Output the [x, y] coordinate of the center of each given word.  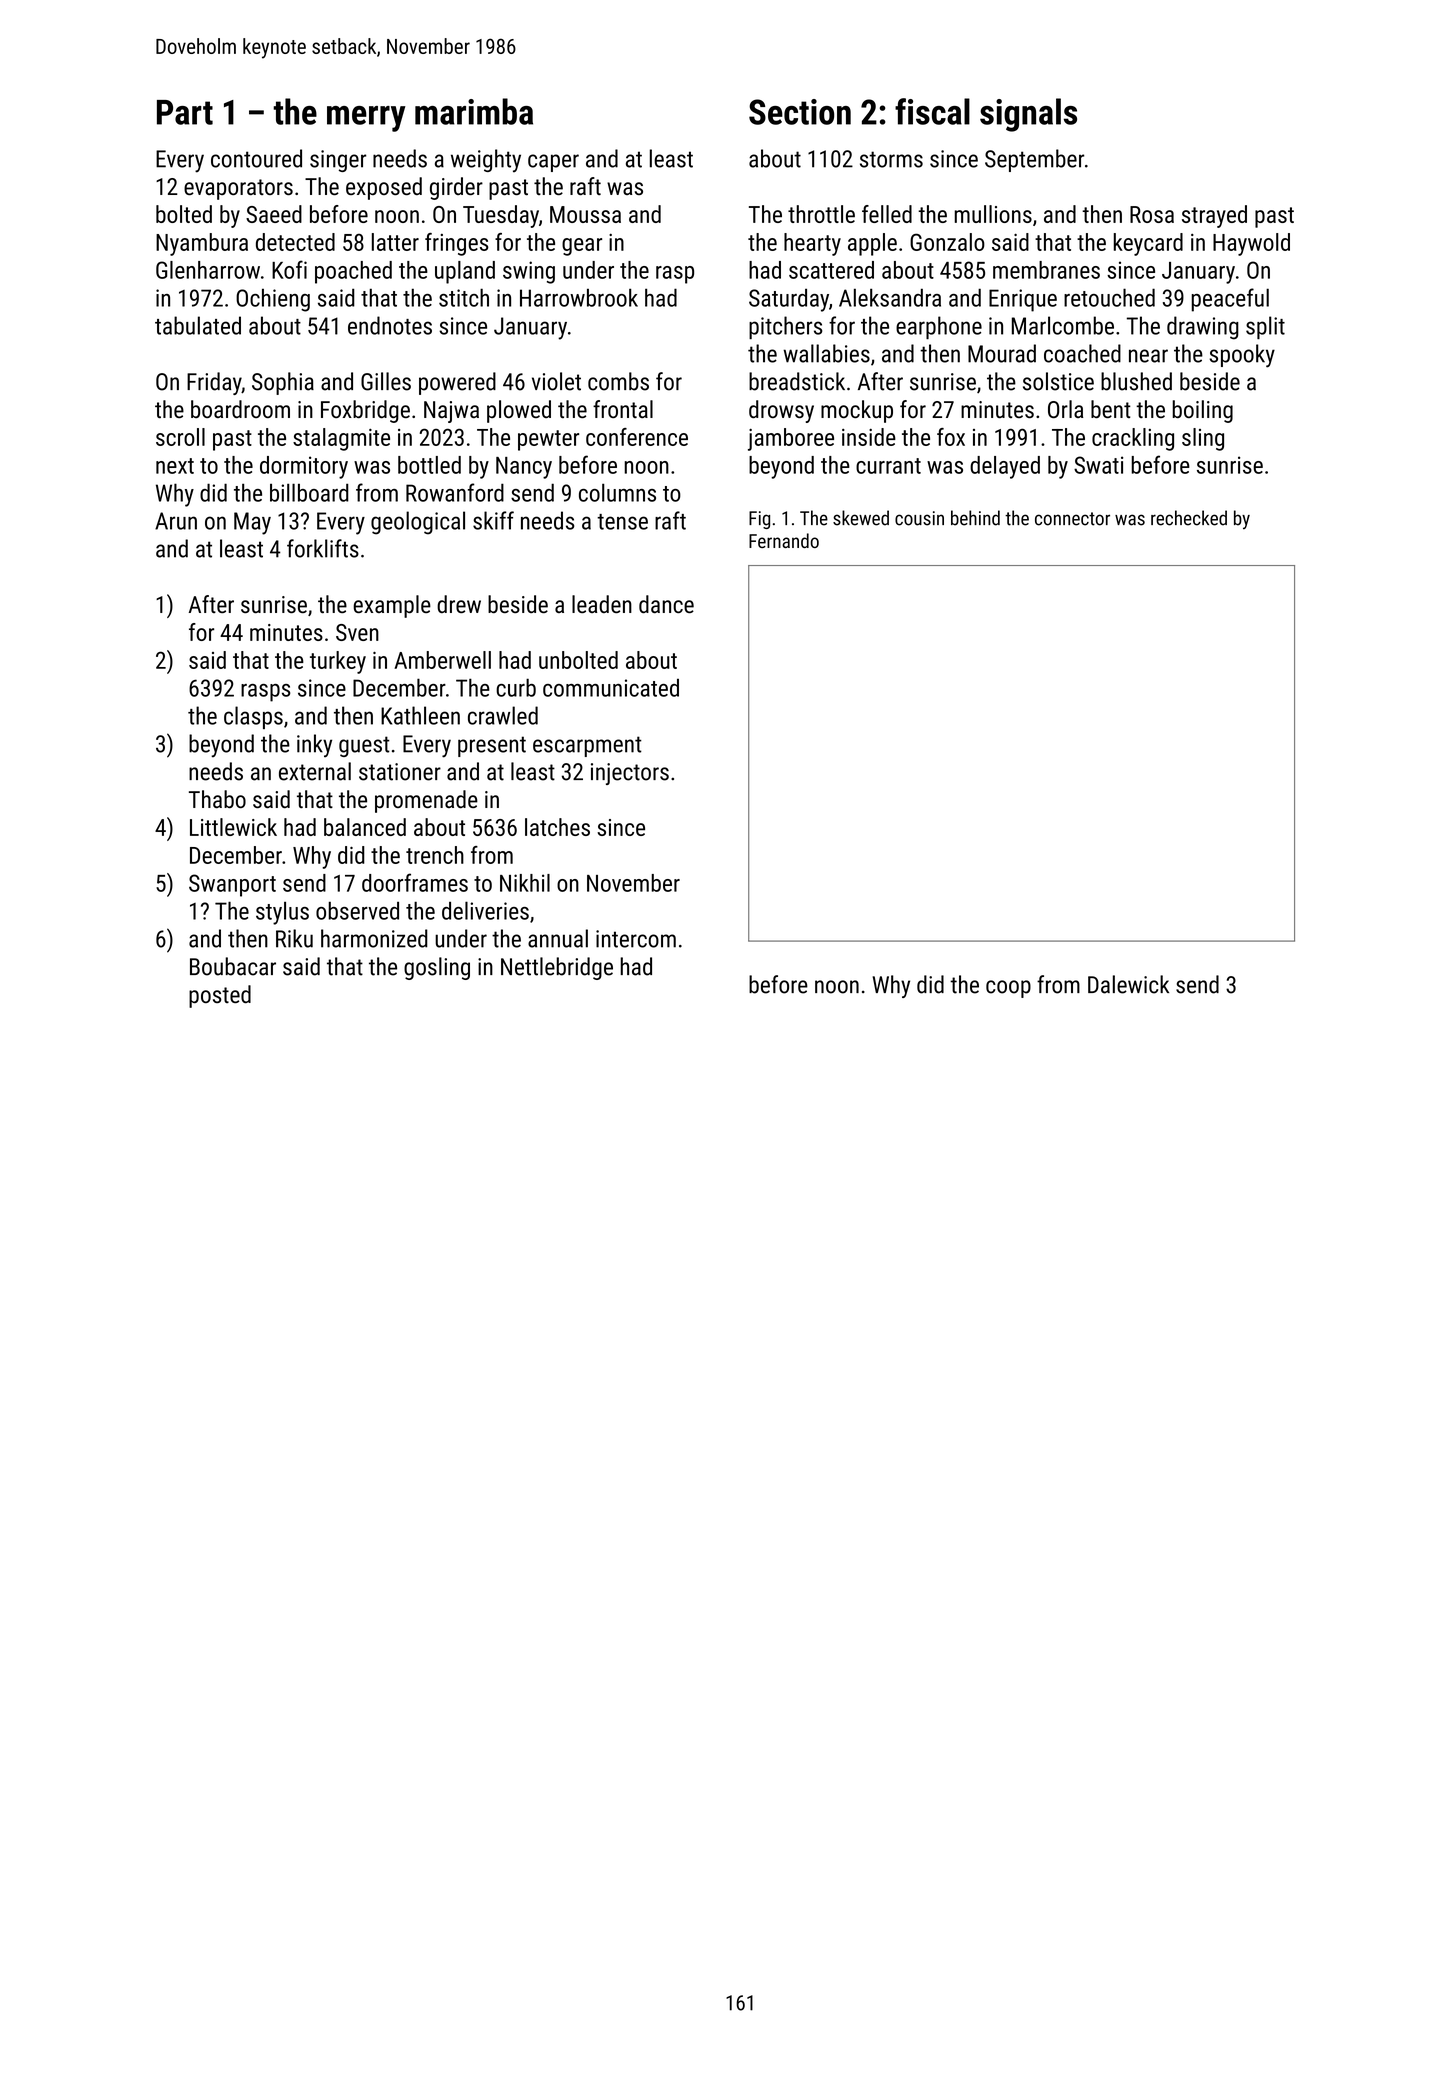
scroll [180, 437]
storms [891, 159]
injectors [630, 774]
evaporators [238, 189]
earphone [939, 327]
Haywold [1251, 244]
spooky [1242, 356]
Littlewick [233, 827]
